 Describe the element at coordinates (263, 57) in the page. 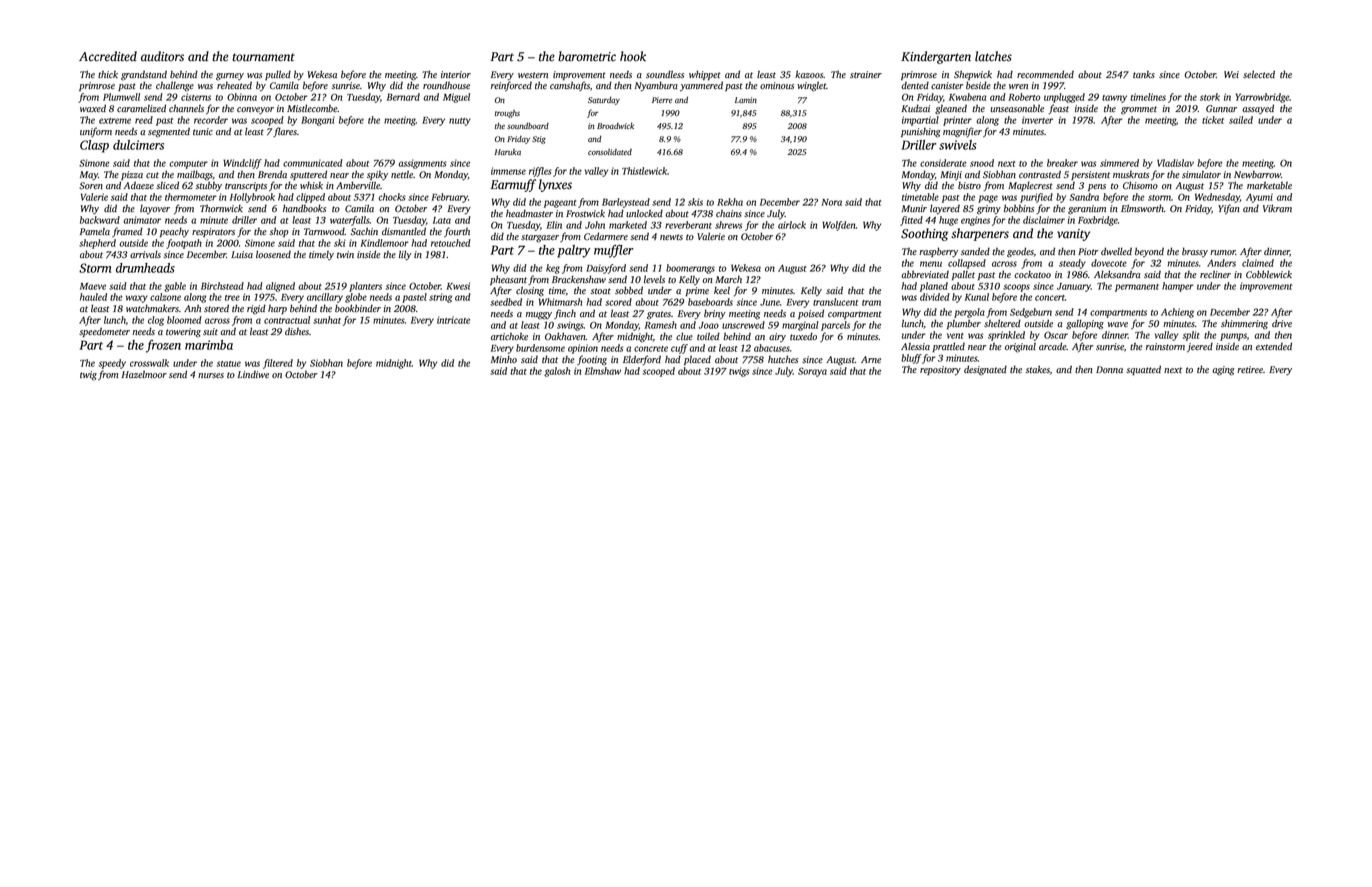

I see `tournament` at that location.
